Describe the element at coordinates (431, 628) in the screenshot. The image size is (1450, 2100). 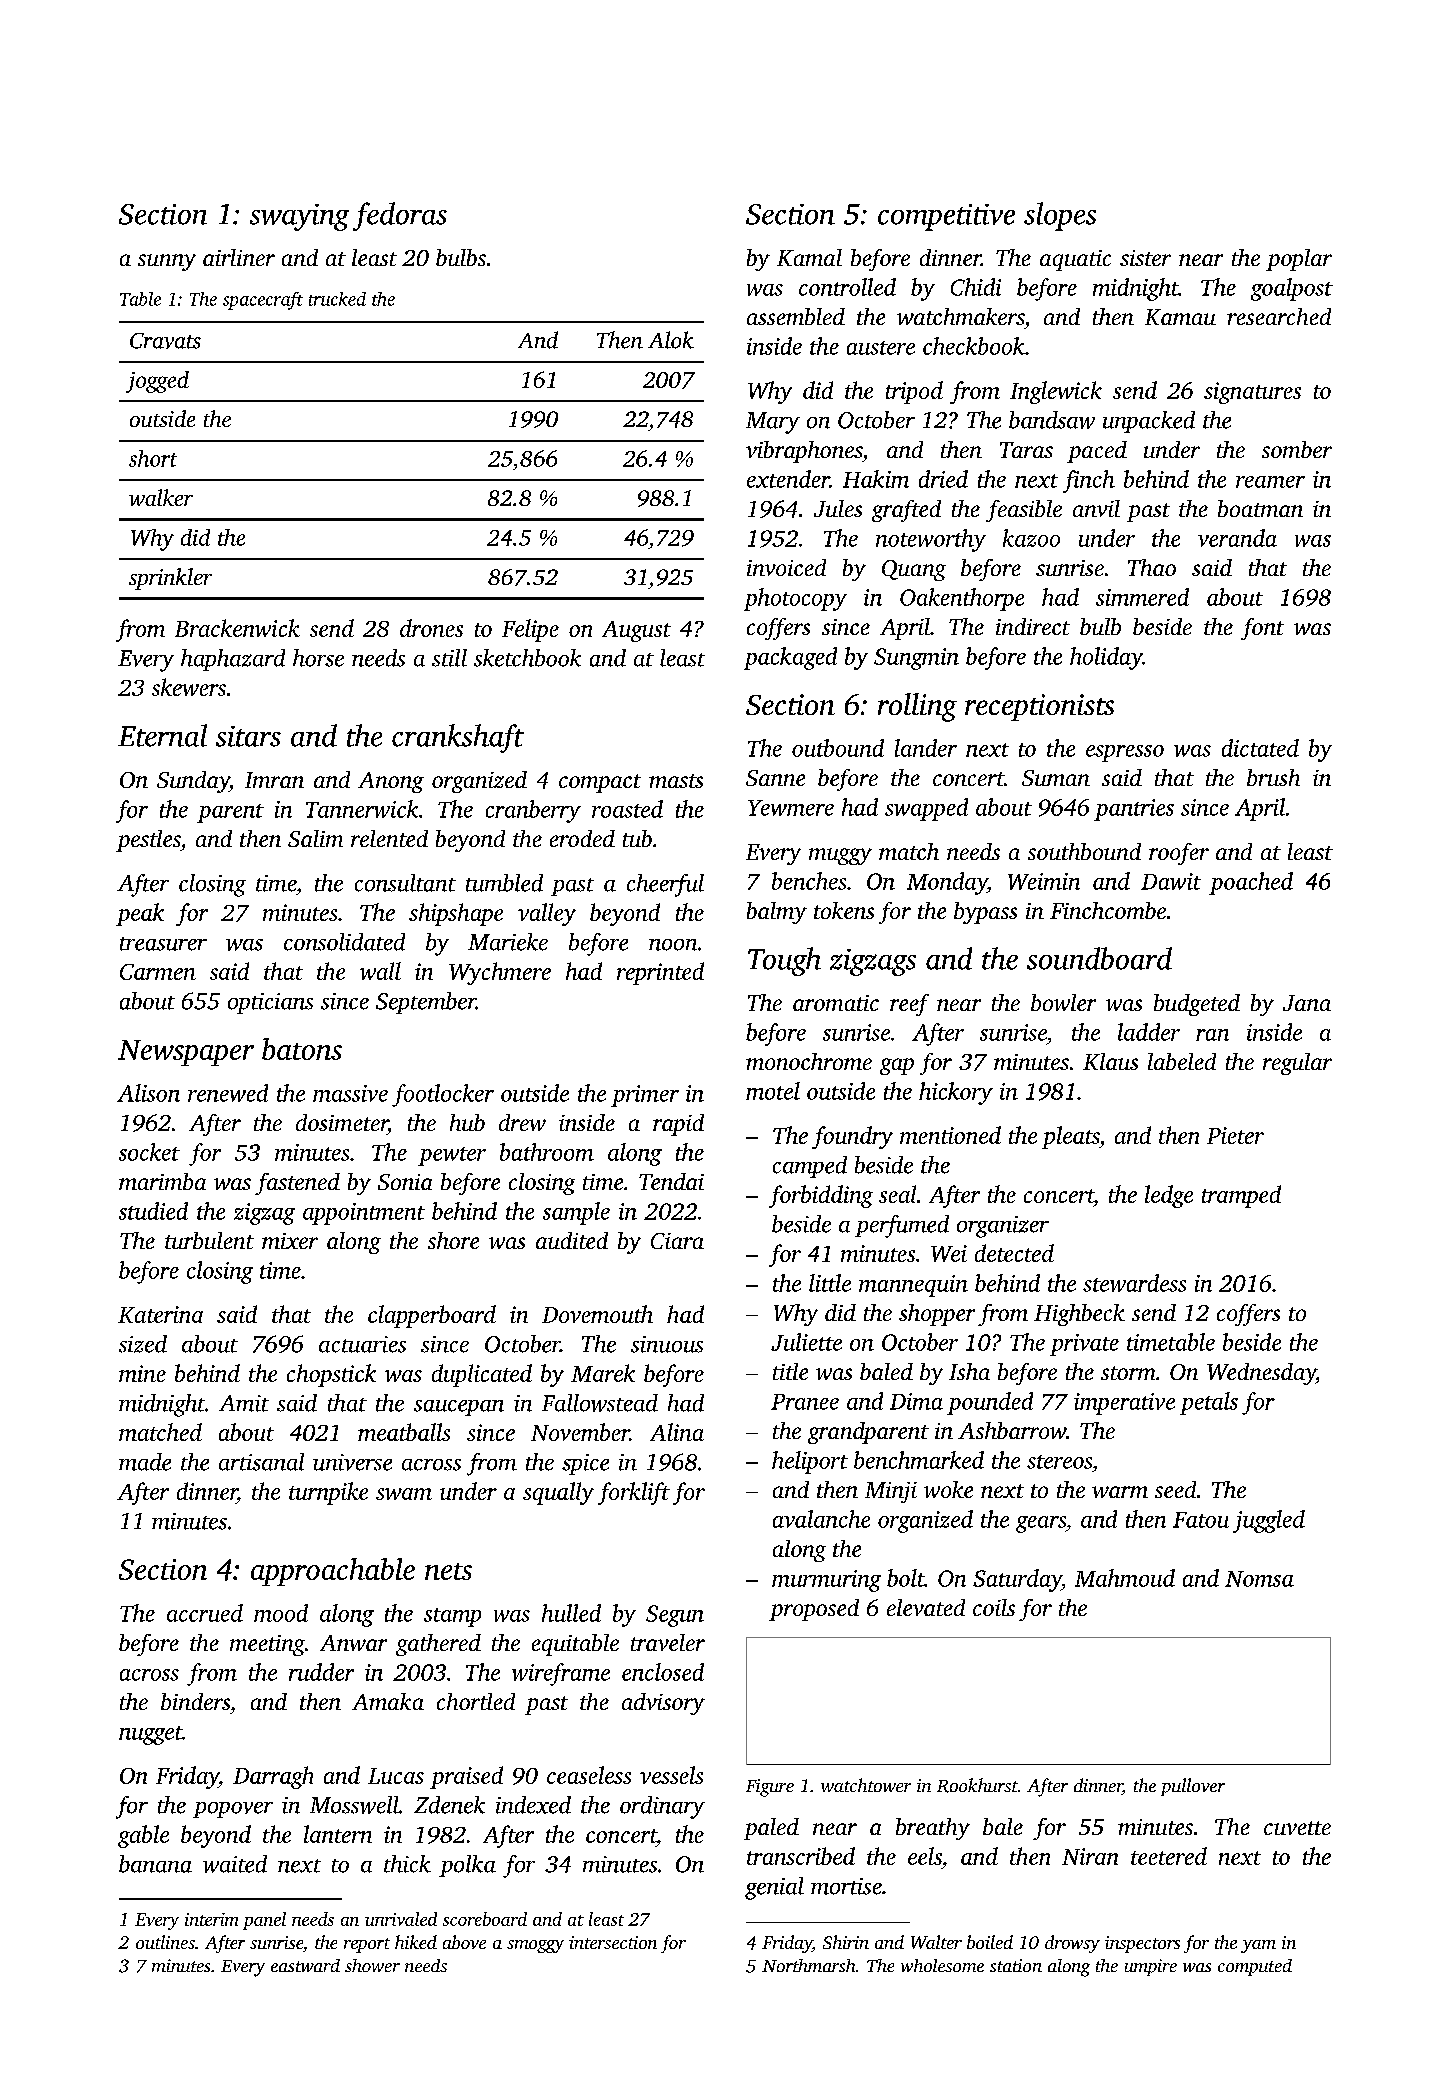
I see `drones` at that location.
